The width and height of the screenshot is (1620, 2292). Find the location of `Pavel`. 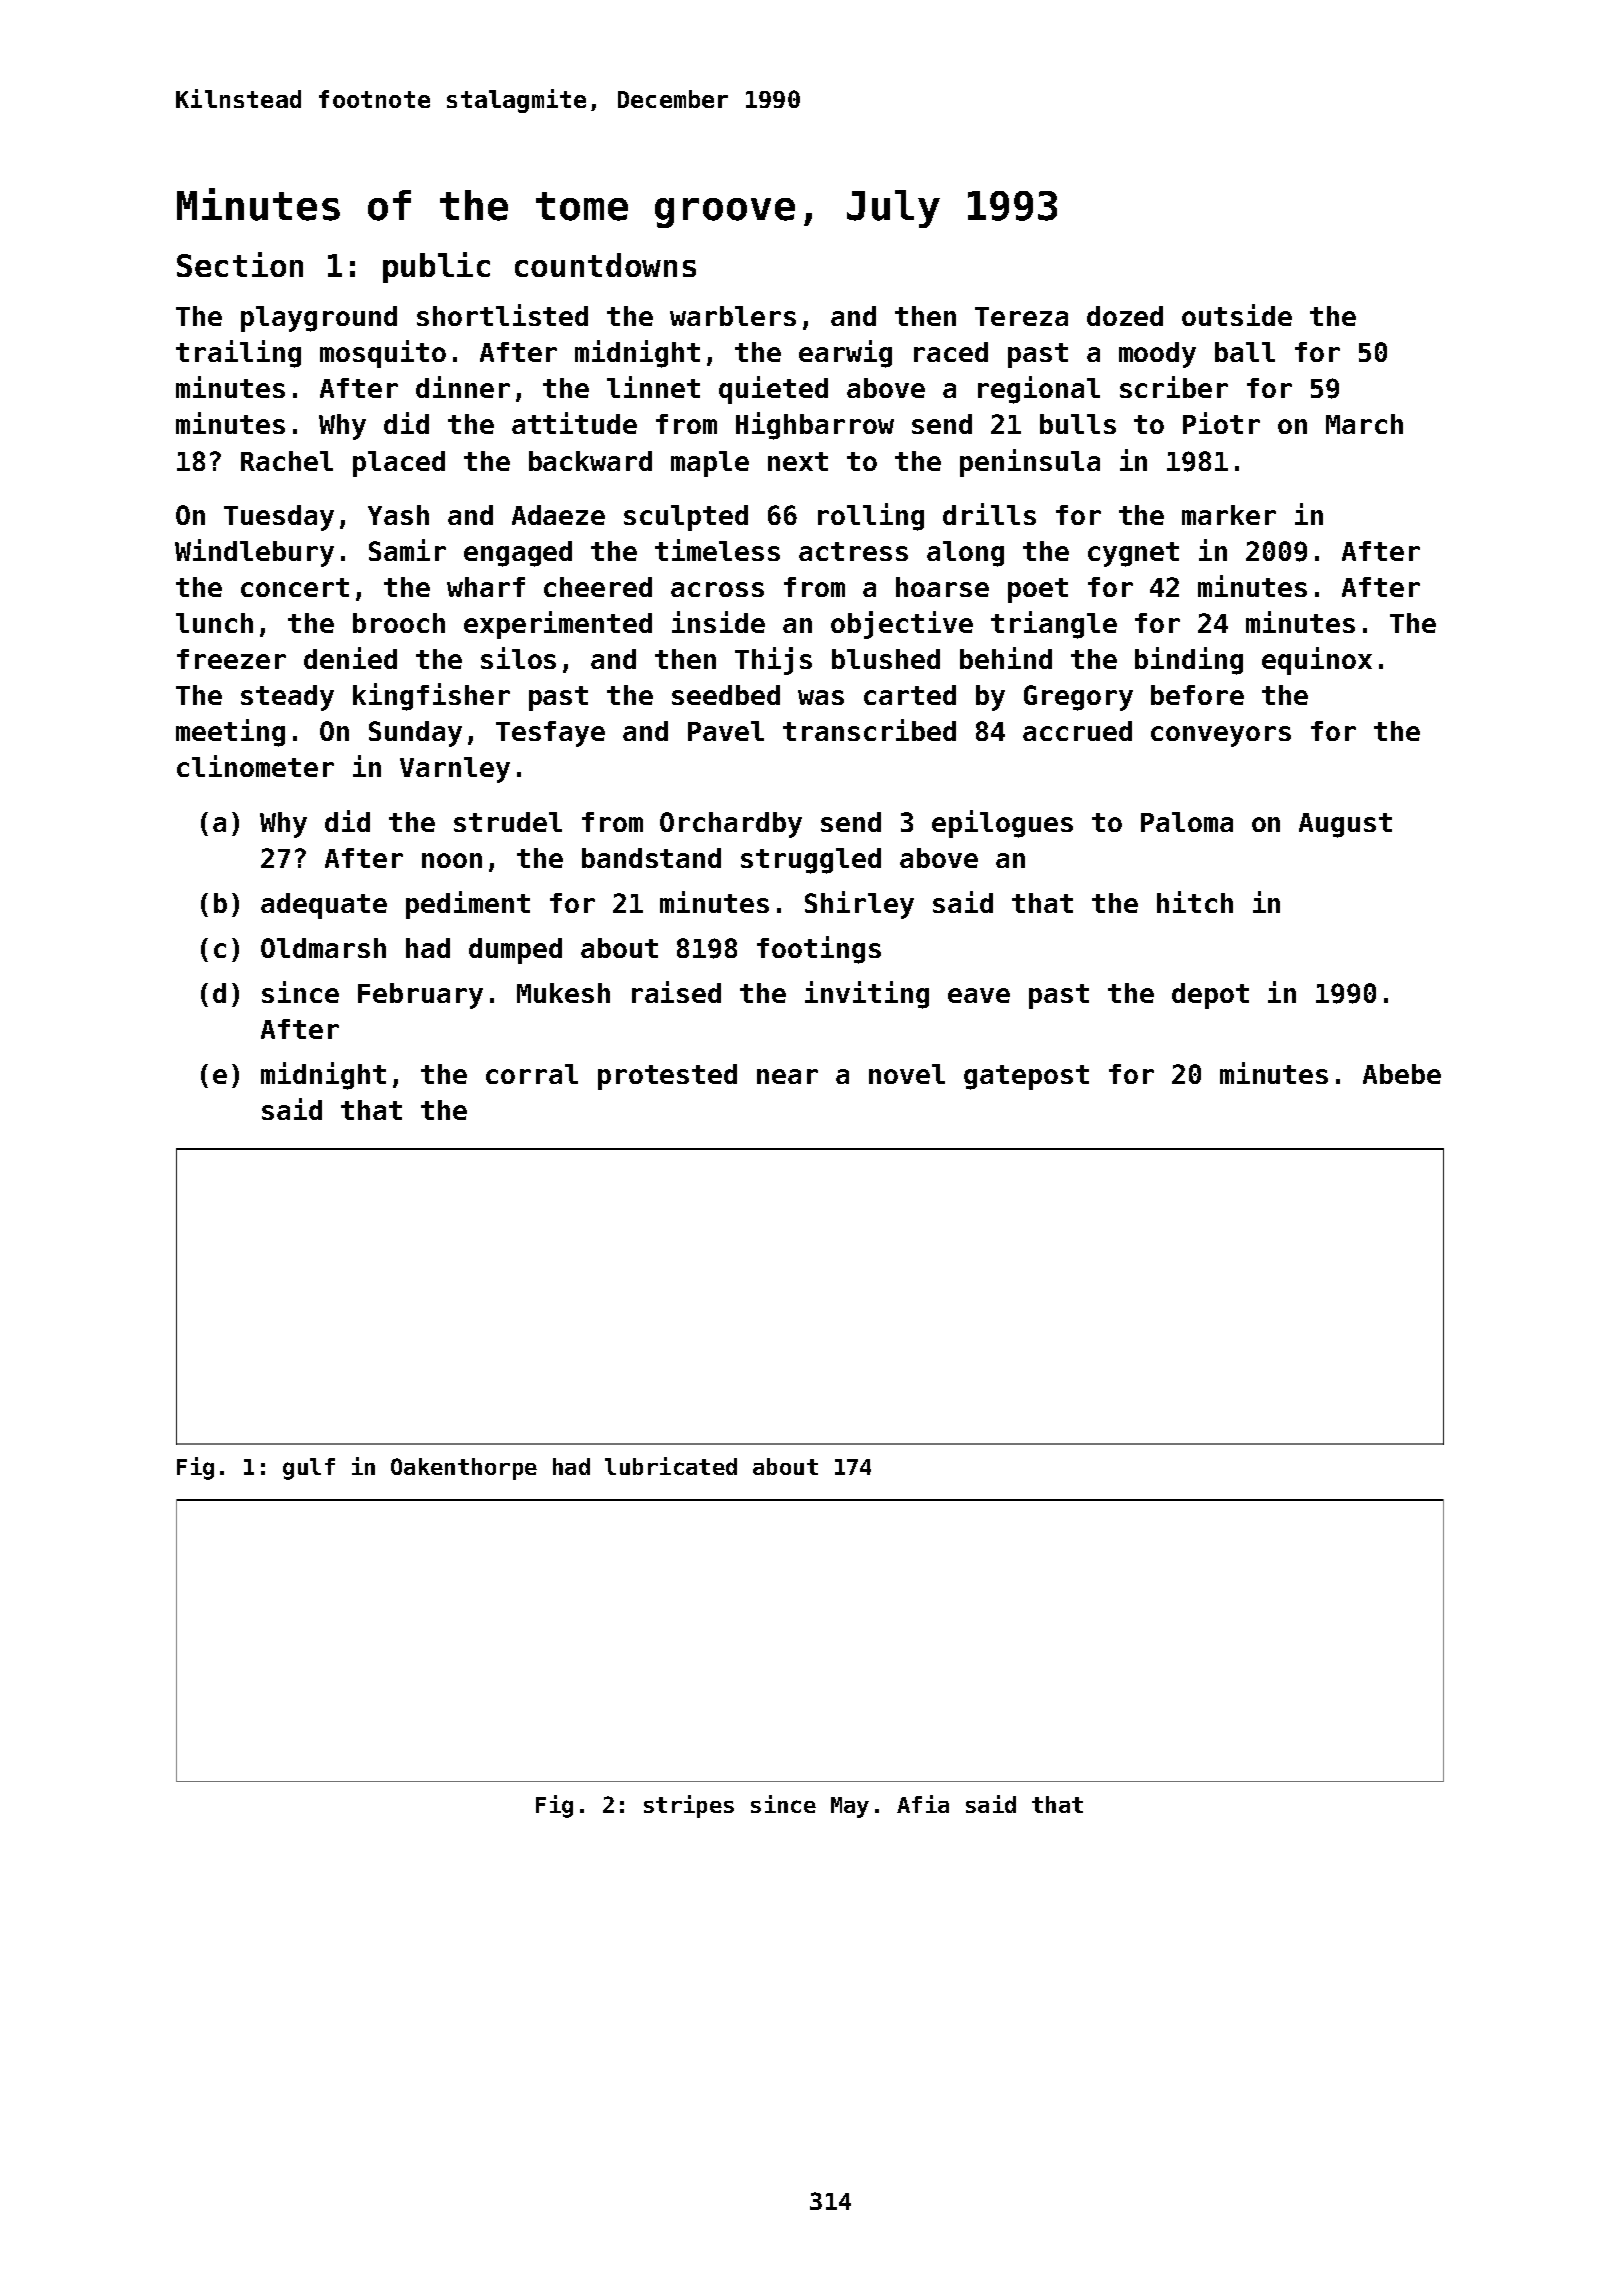

Pavel is located at coordinates (726, 731).
